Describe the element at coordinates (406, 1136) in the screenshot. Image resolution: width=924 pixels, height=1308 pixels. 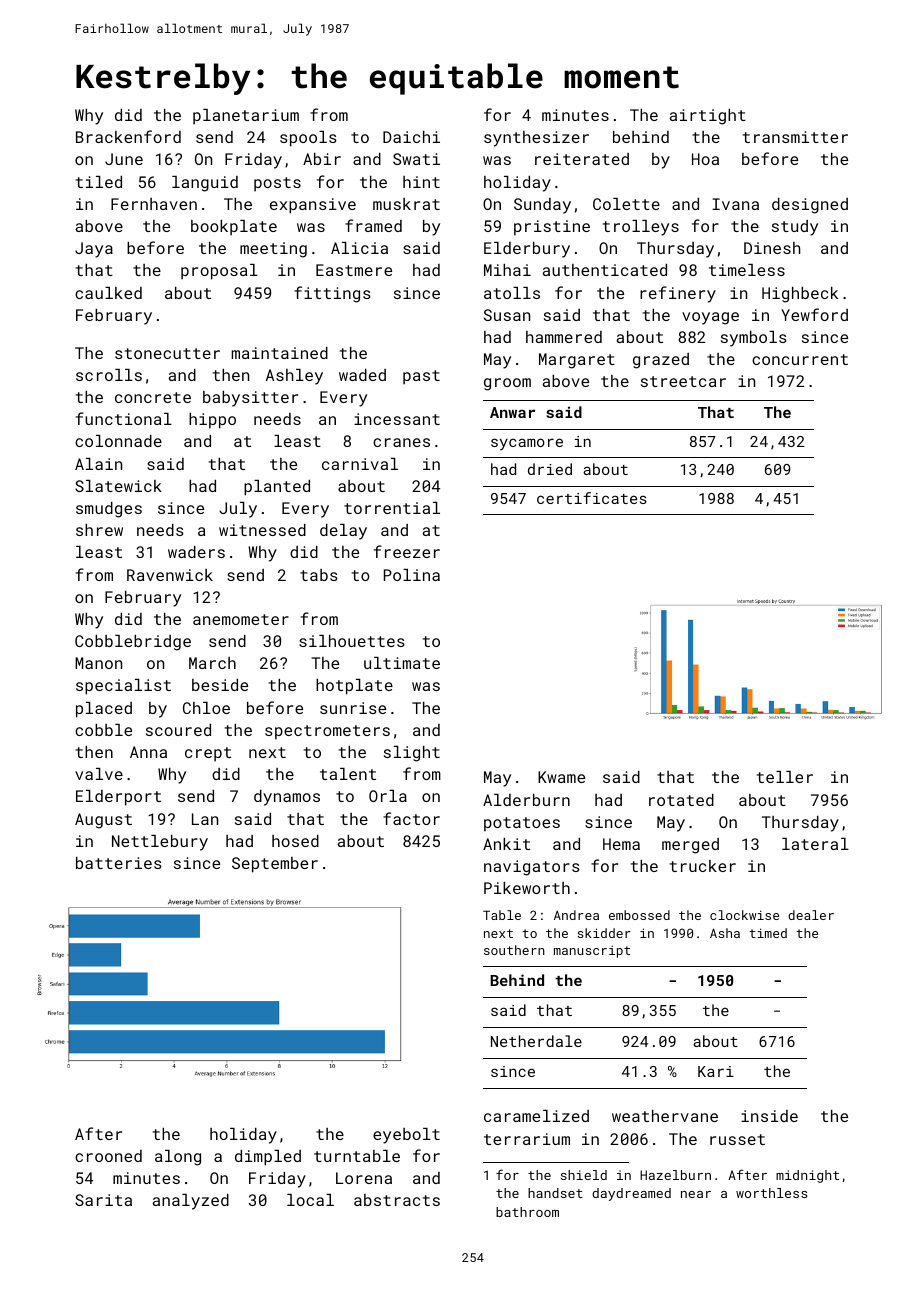
I see `eyebolt` at that location.
